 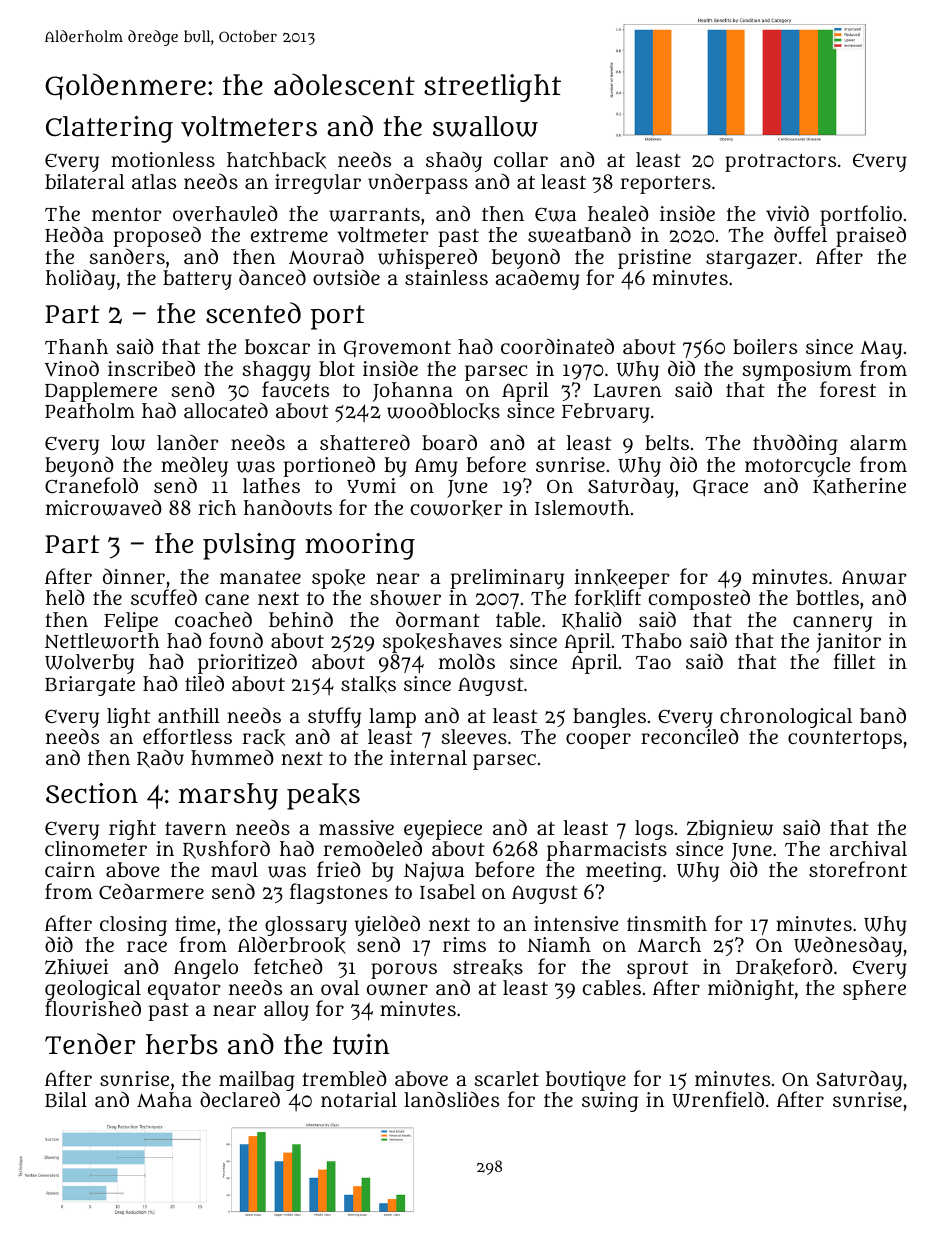 What do you see at coordinates (797, 467) in the image?
I see `motorcycle` at bounding box center [797, 467].
